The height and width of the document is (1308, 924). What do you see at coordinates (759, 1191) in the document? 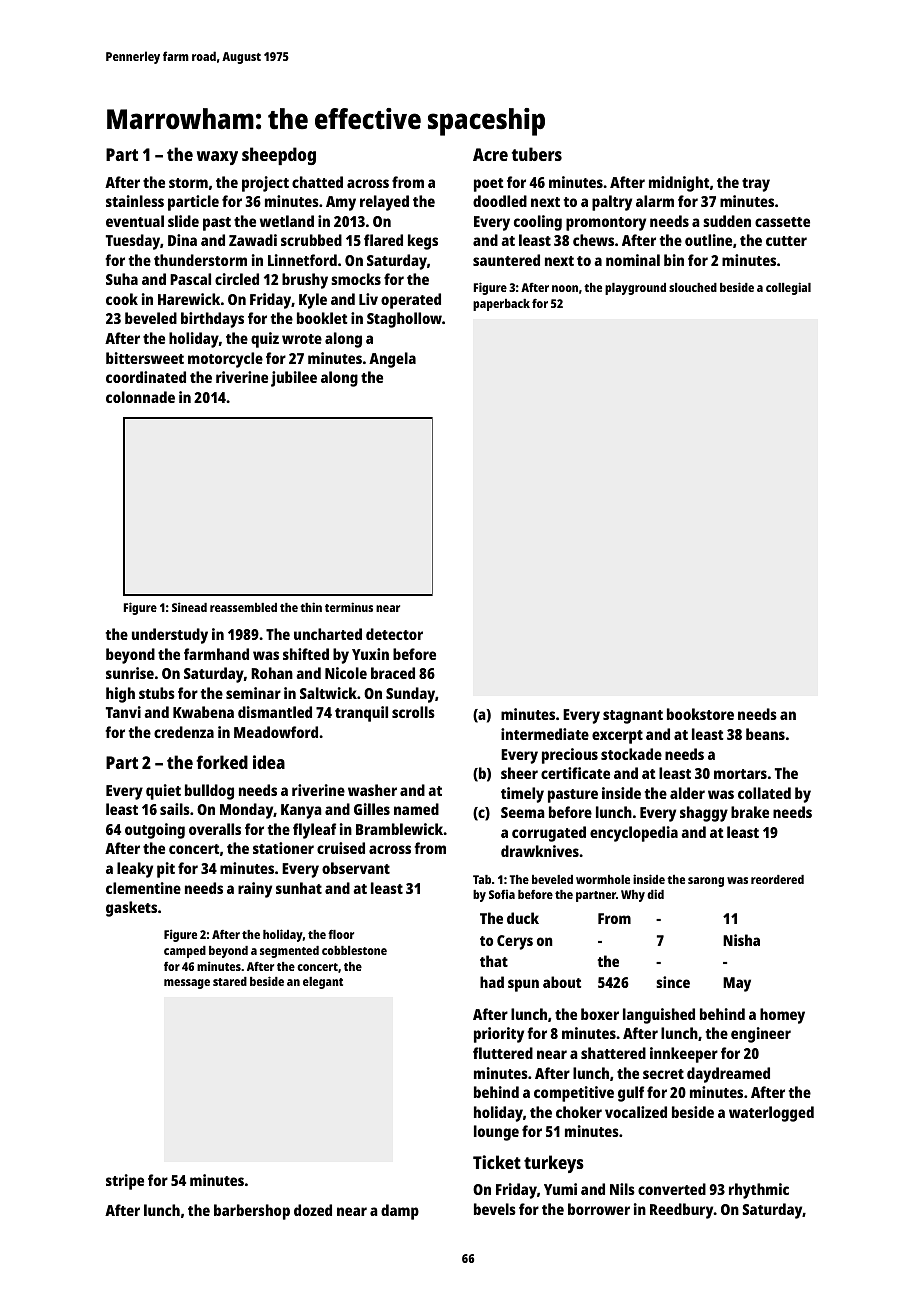
I see `rhythmic` at bounding box center [759, 1191].
